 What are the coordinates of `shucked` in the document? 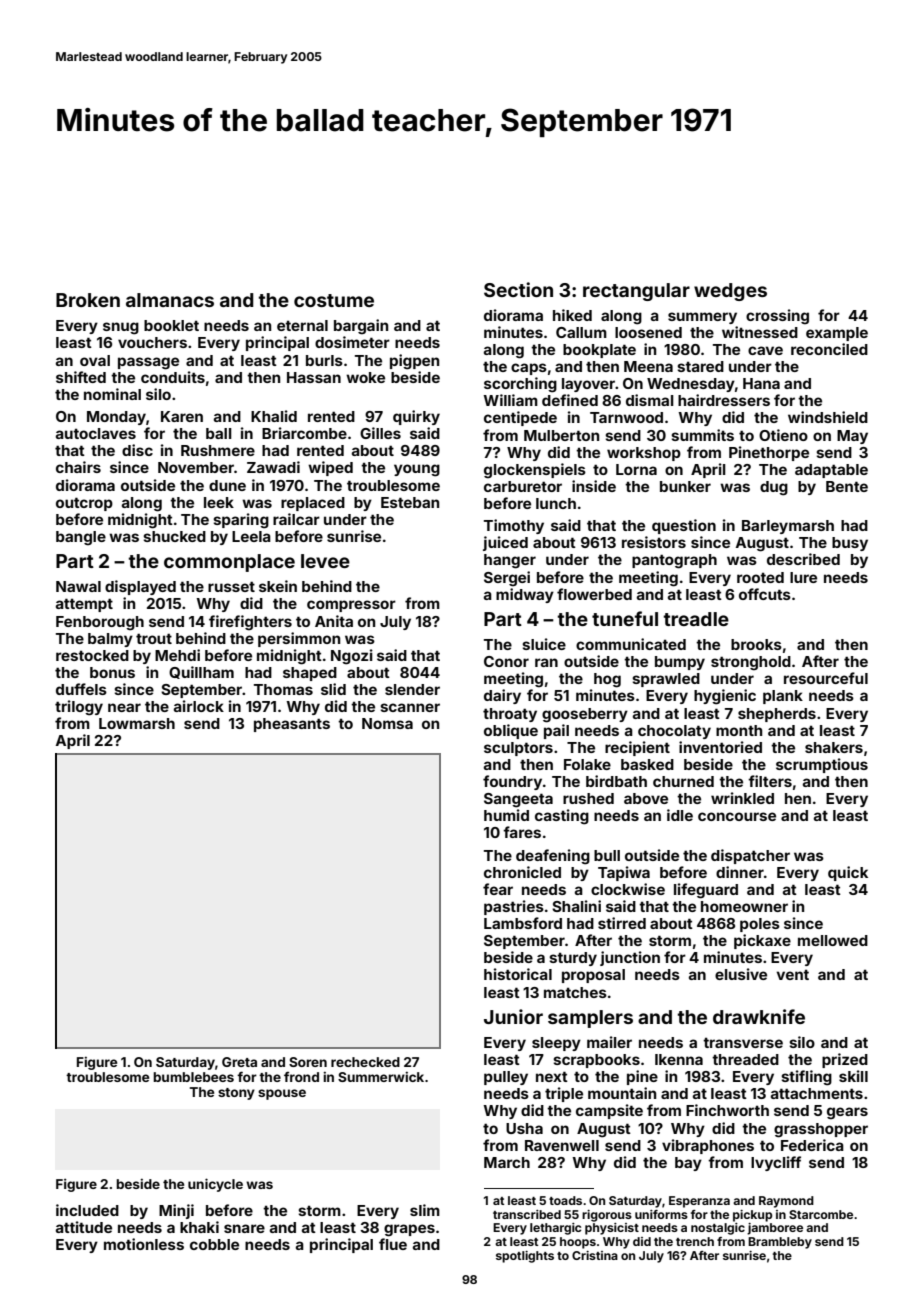 It's located at (174, 536).
